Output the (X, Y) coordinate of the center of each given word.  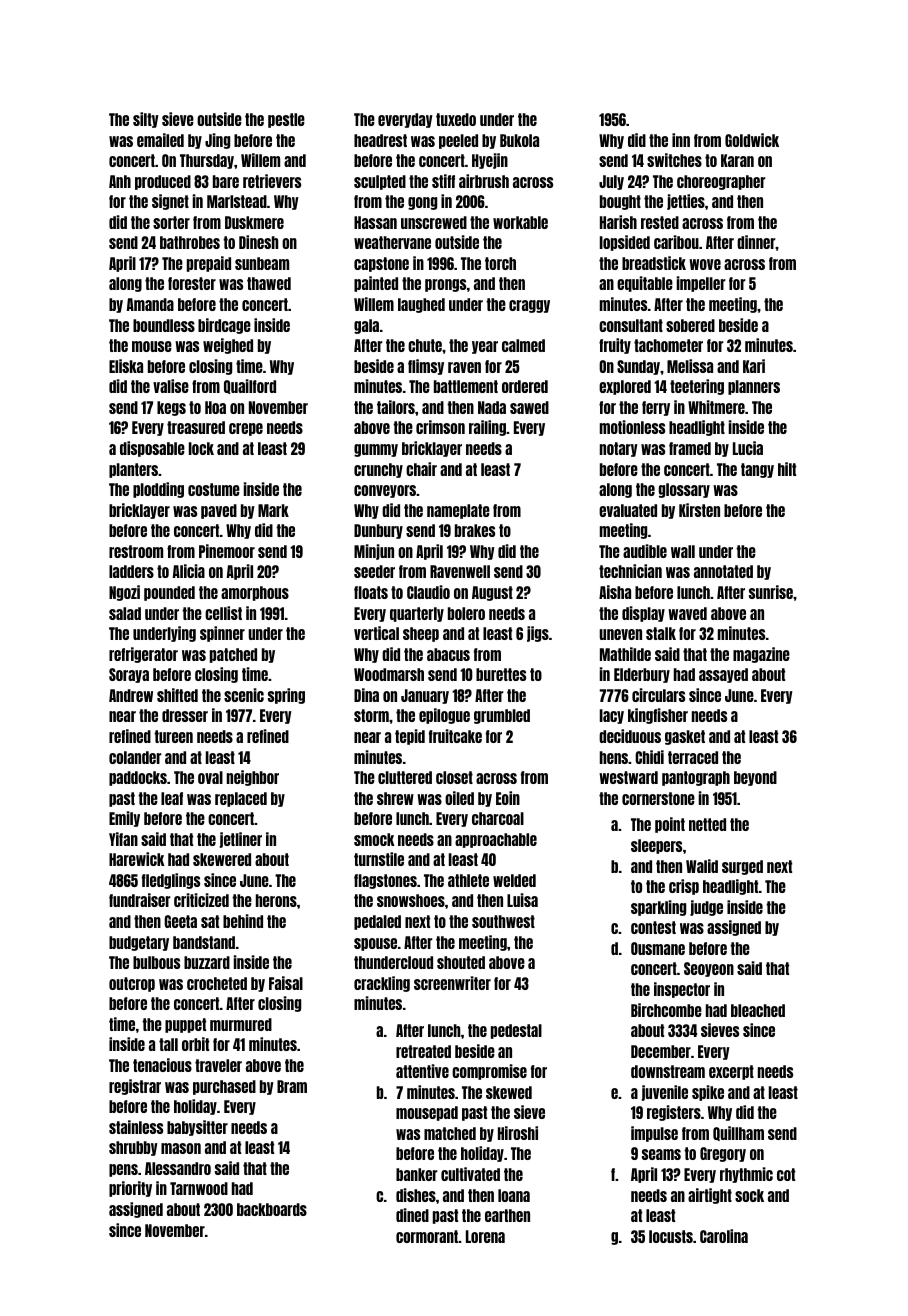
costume (214, 489)
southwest (503, 921)
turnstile (379, 859)
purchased (224, 1087)
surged (742, 867)
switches (674, 160)
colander (135, 757)
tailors (396, 407)
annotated (723, 571)
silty (146, 120)
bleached (758, 1010)
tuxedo (456, 119)
